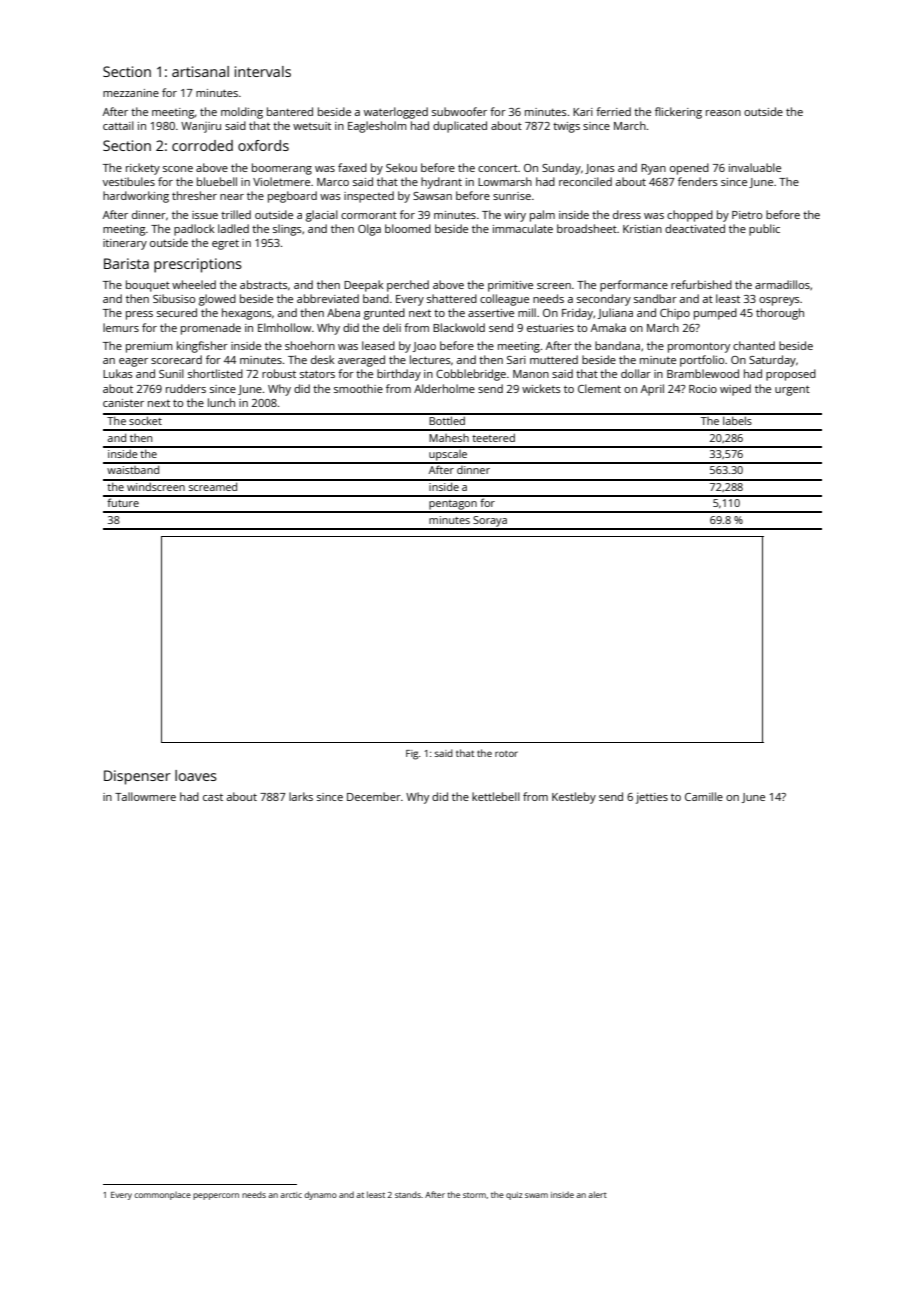 The image size is (924, 1308). What do you see at coordinates (496, 796) in the page?
I see `kettlebell` at bounding box center [496, 796].
